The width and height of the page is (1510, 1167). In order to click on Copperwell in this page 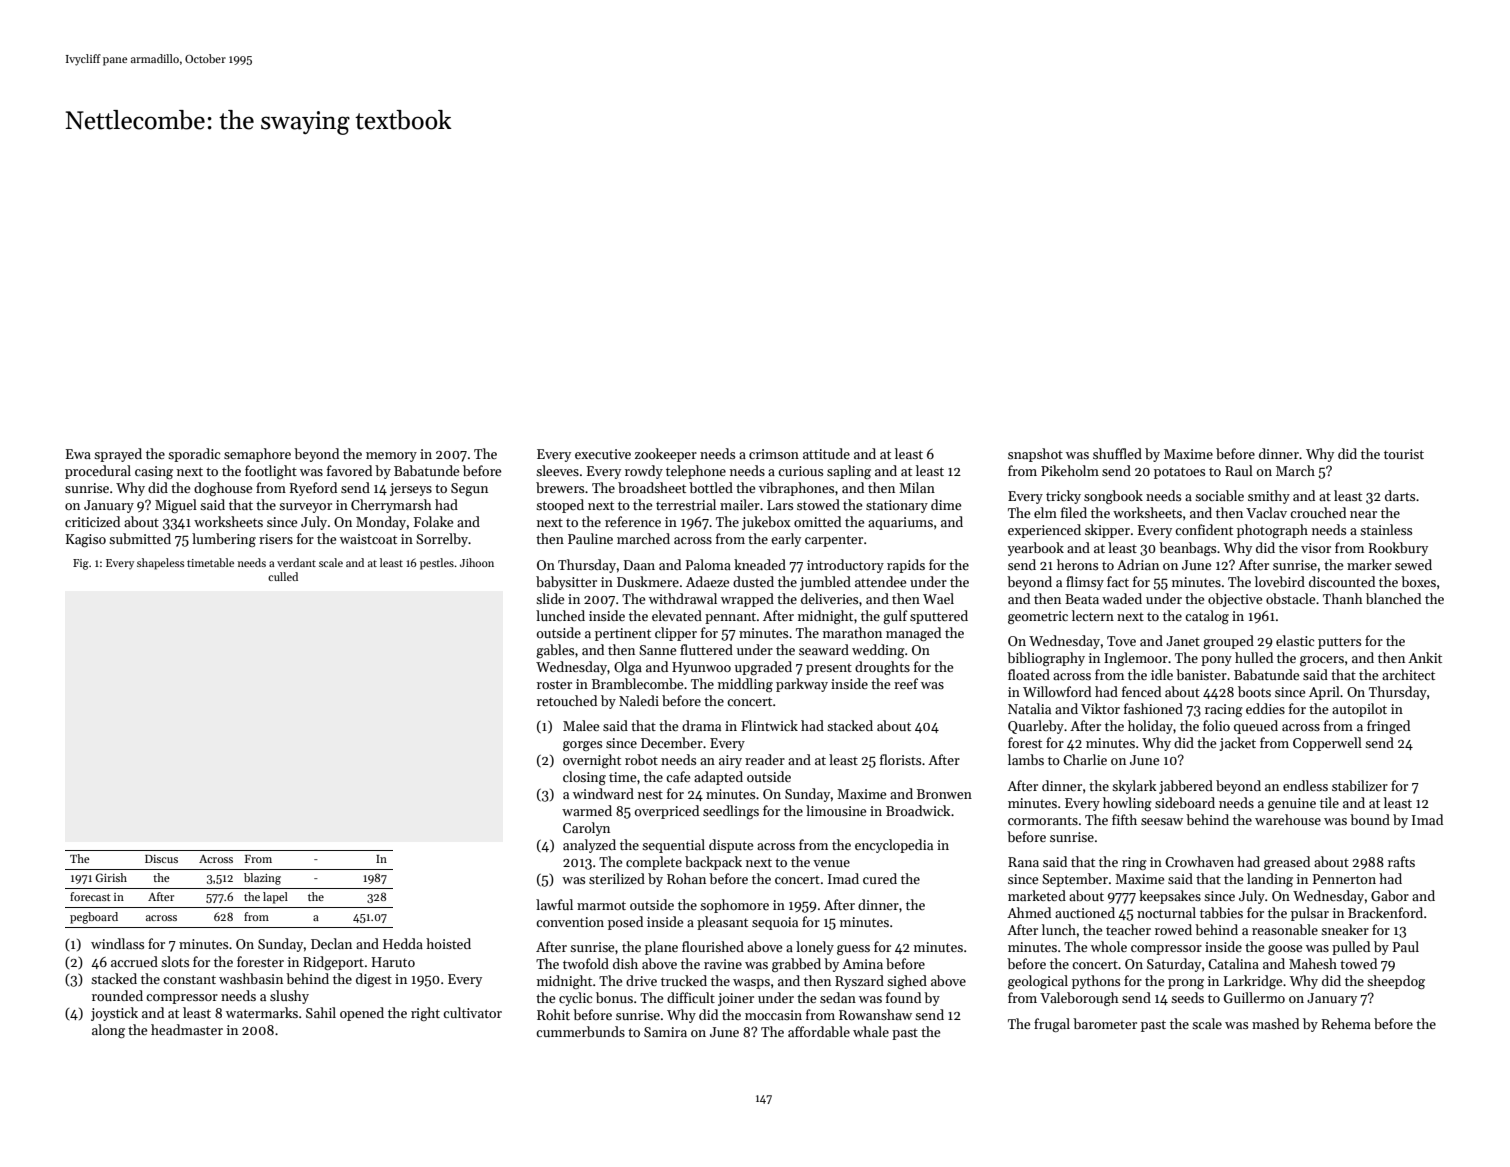, I will do `click(1327, 744)`.
